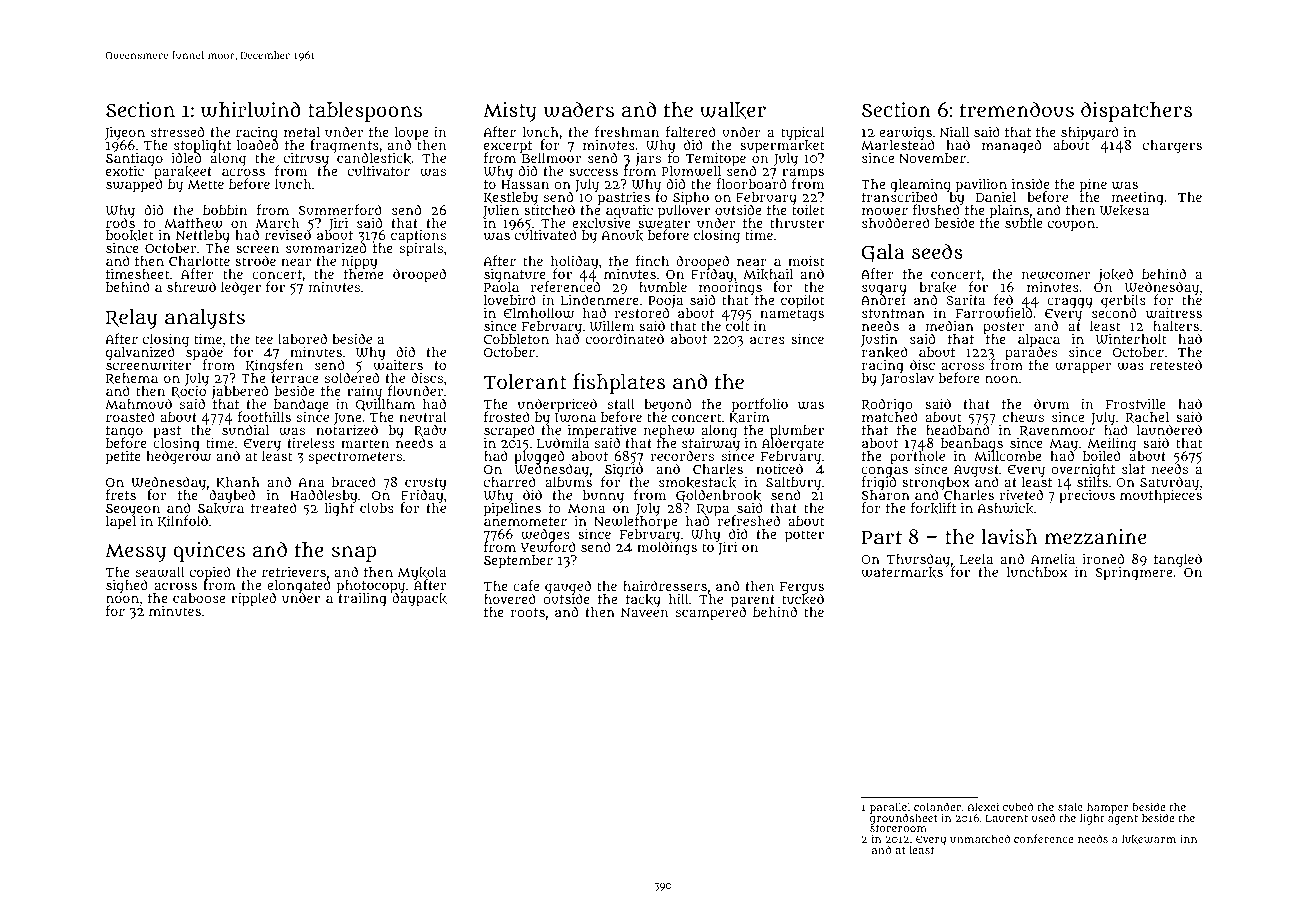 This document has height=924, width=1308. I want to click on tangled, so click(1178, 560).
